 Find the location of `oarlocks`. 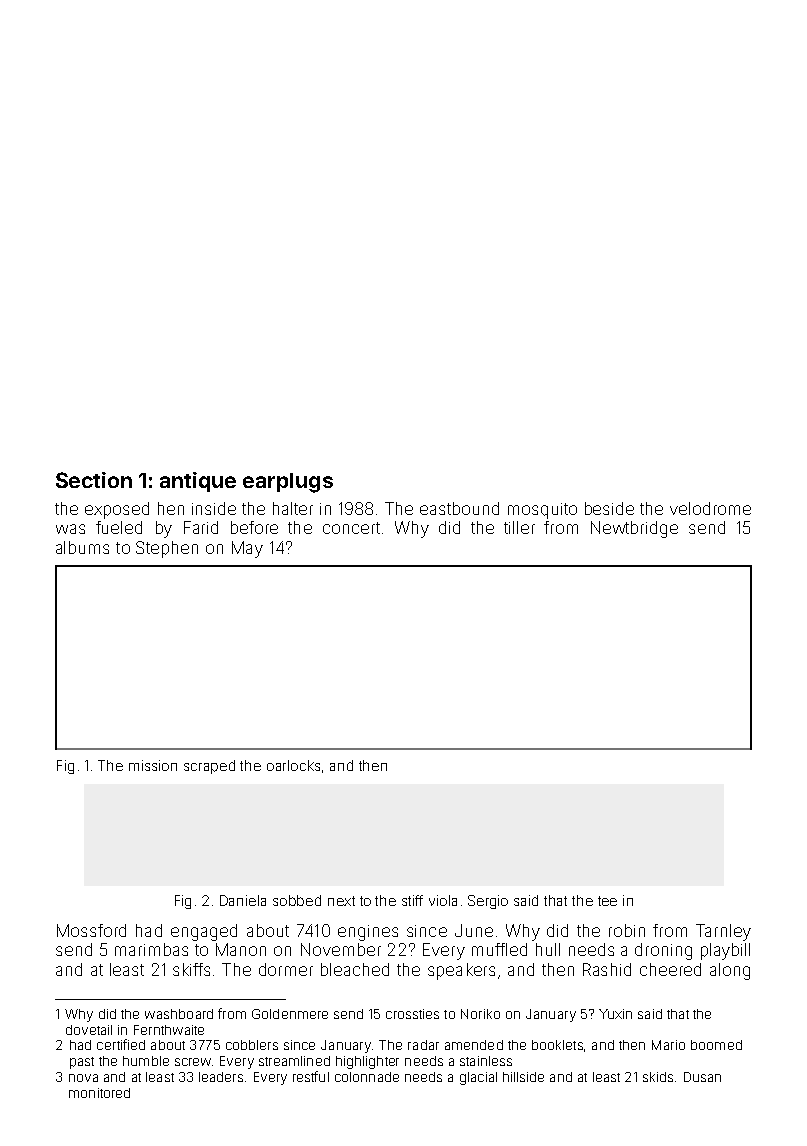

oarlocks is located at coordinates (293, 765).
